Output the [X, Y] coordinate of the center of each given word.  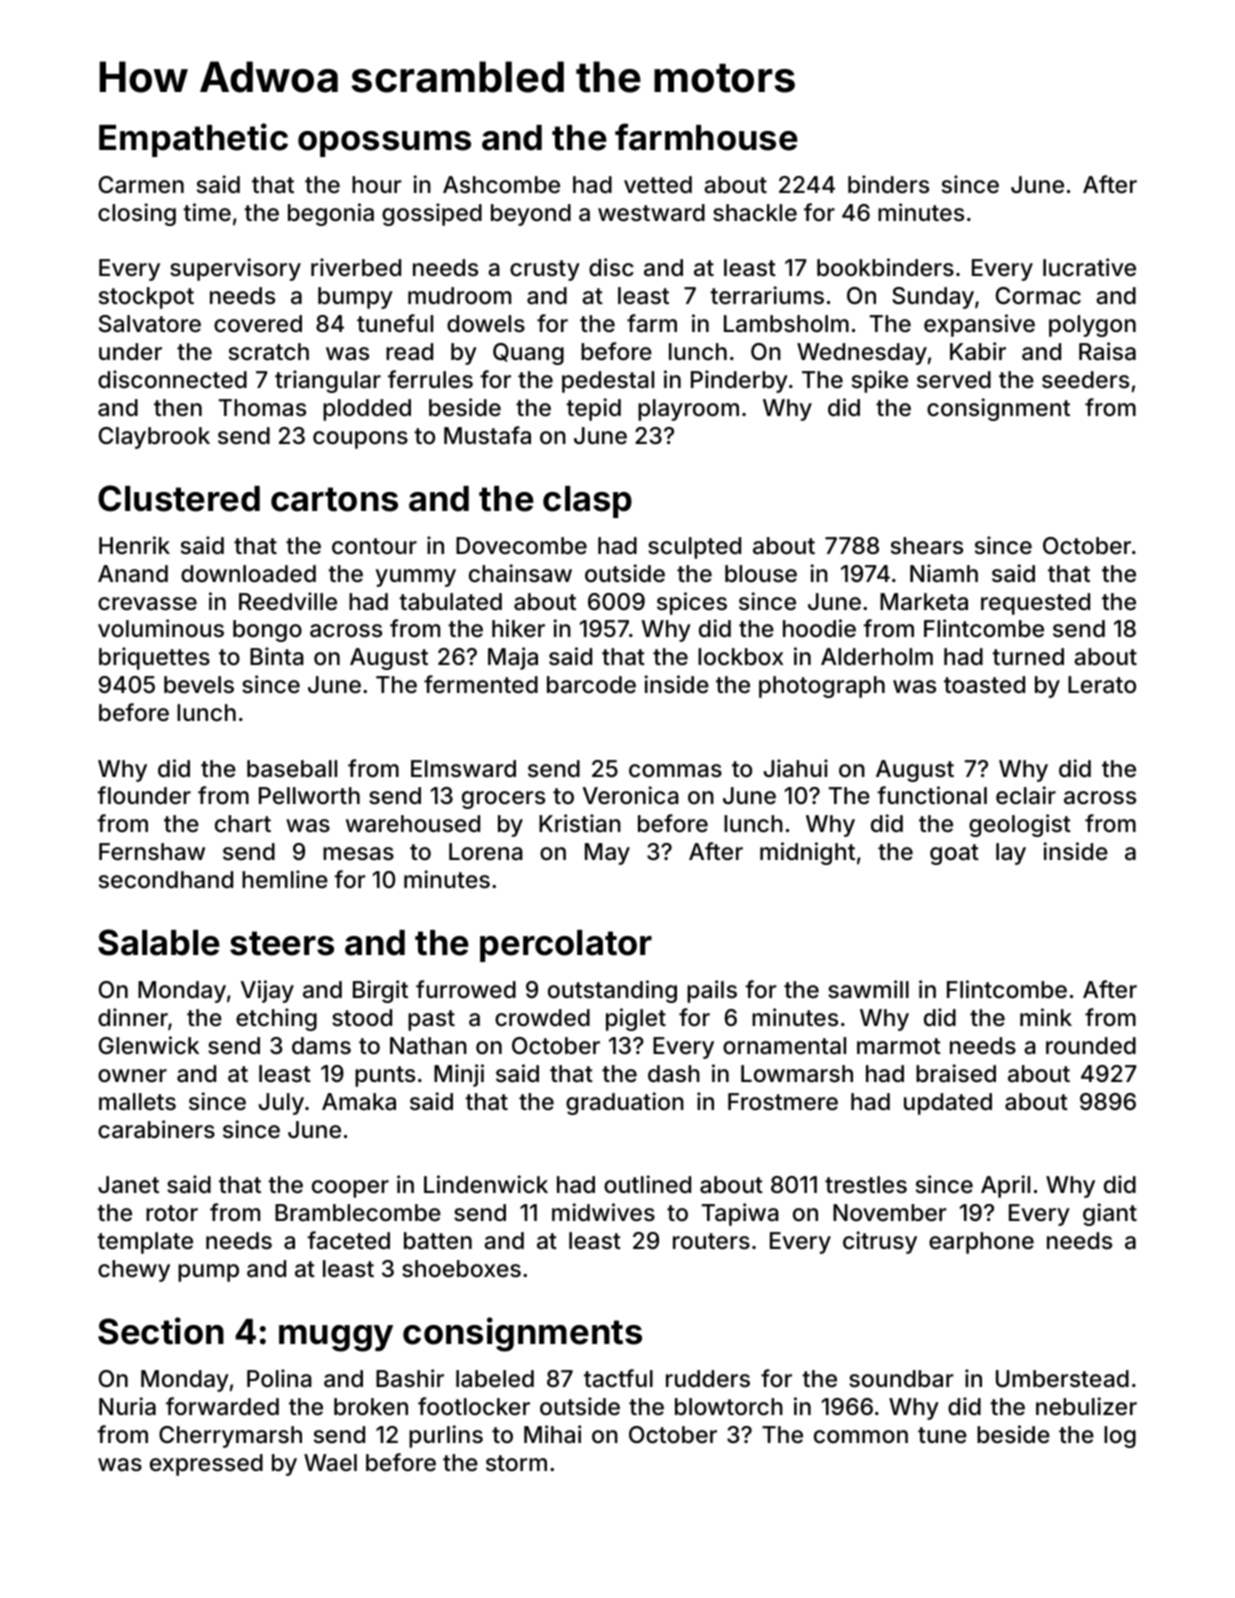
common [861, 1437]
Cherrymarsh [230, 1437]
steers [282, 943]
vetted [658, 185]
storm [516, 1463]
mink [1046, 1017]
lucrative [1089, 267]
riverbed [356, 267]
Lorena [486, 852]
